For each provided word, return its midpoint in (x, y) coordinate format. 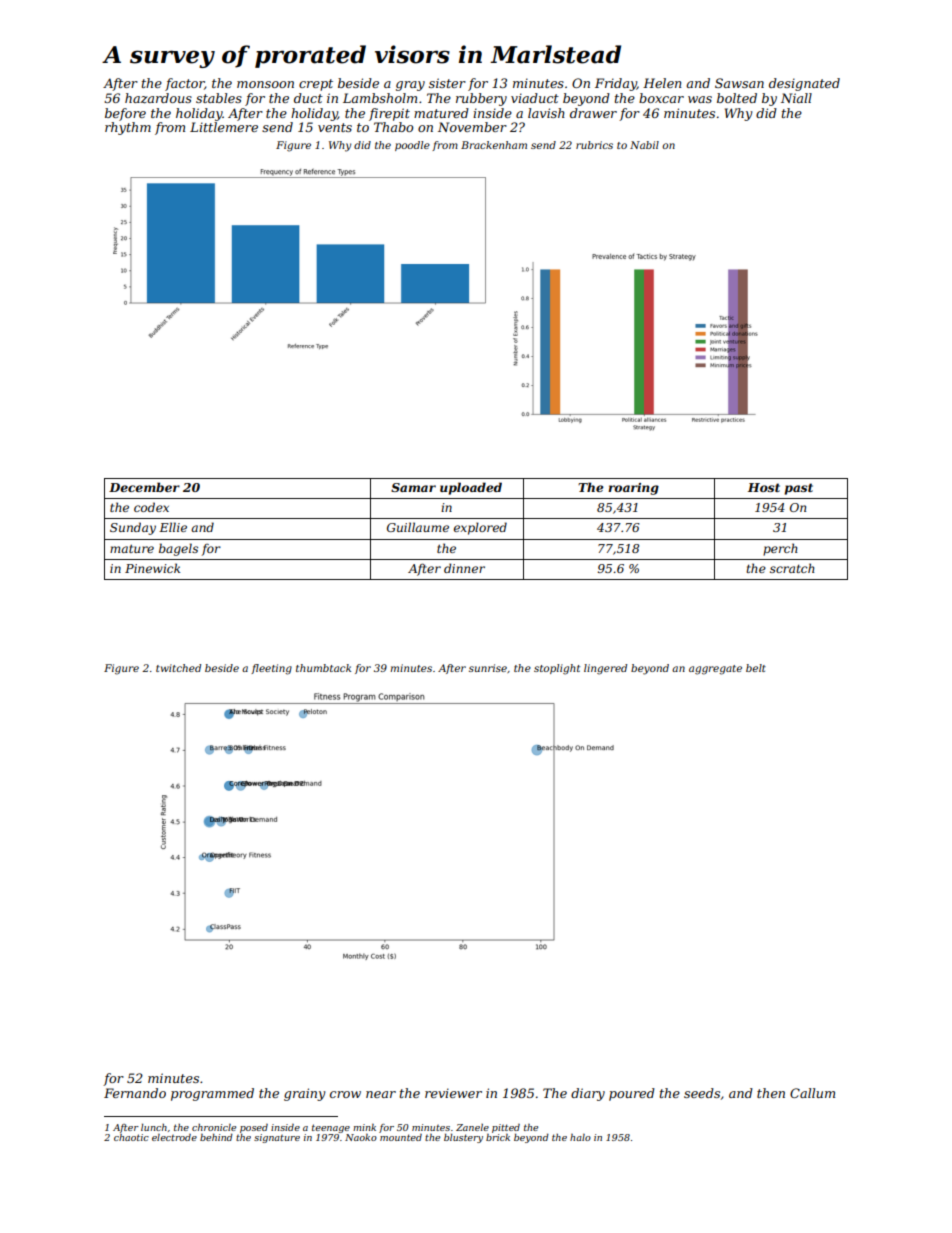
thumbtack (323, 668)
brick (498, 1137)
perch (780, 549)
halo (580, 1137)
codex (151, 507)
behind (216, 1137)
